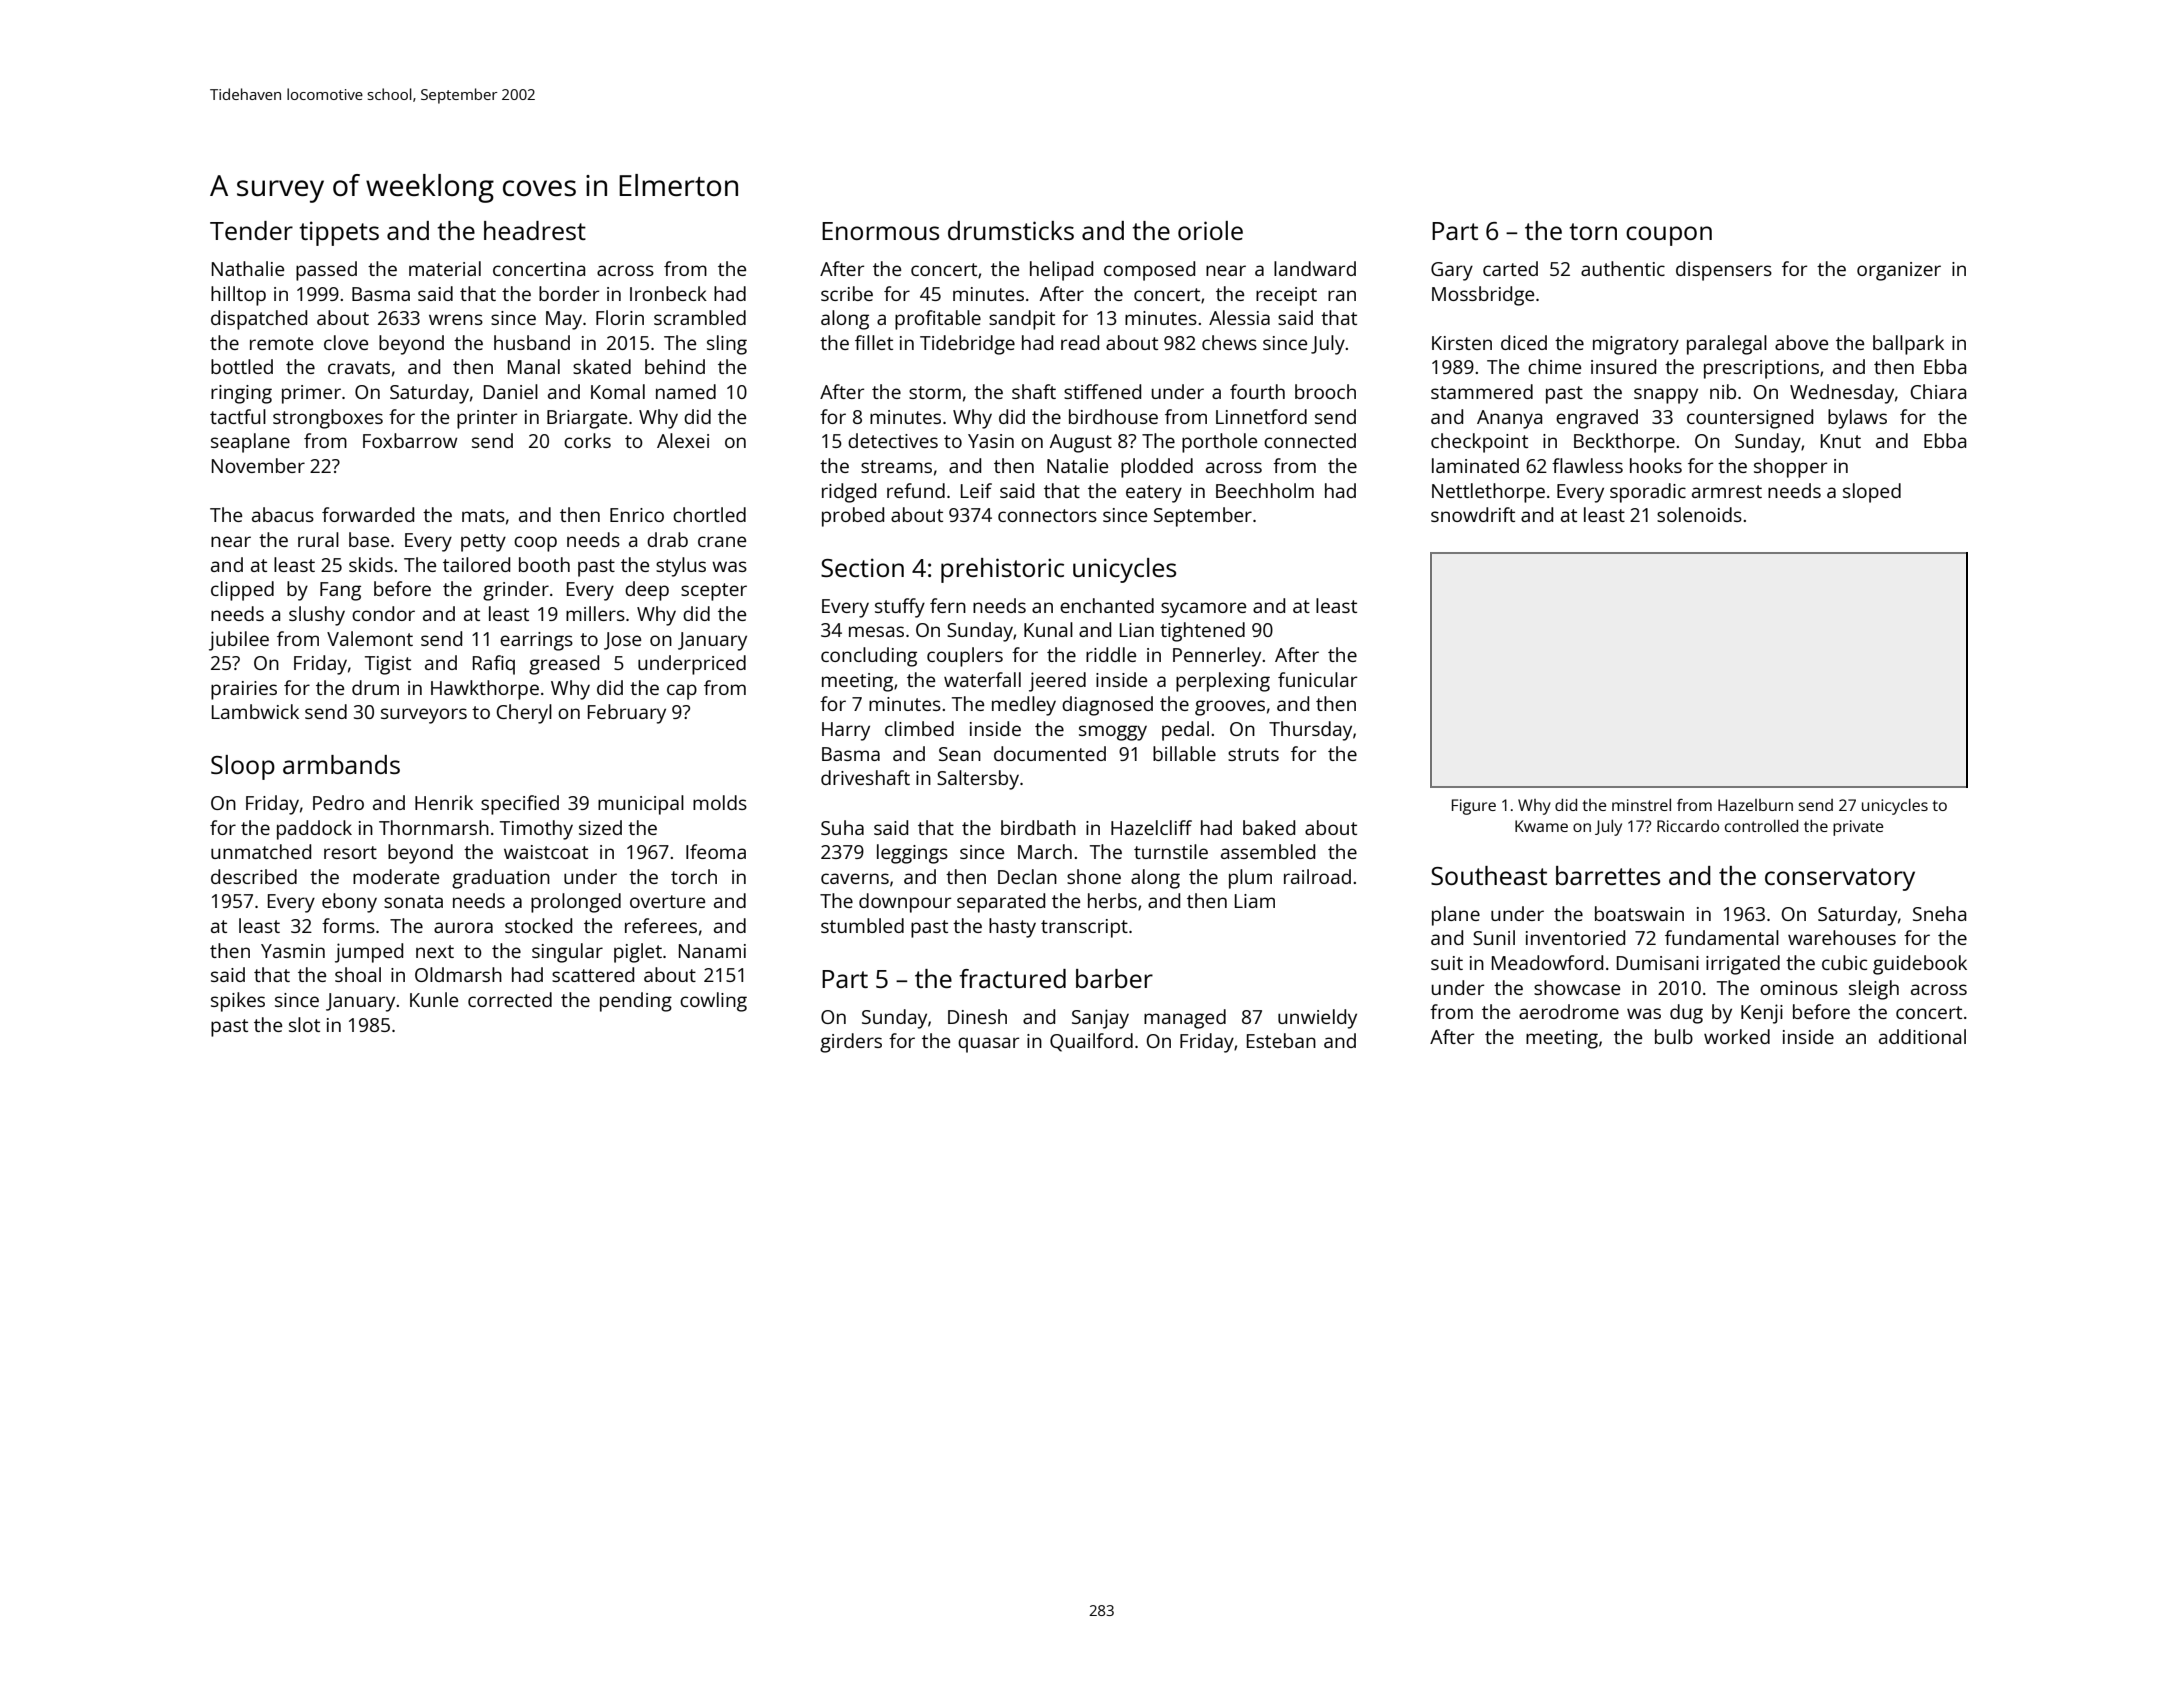 This document has width=2178, height=1683. Describe the element at coordinates (637, 515) in the document. I see `Enrico` at that location.
